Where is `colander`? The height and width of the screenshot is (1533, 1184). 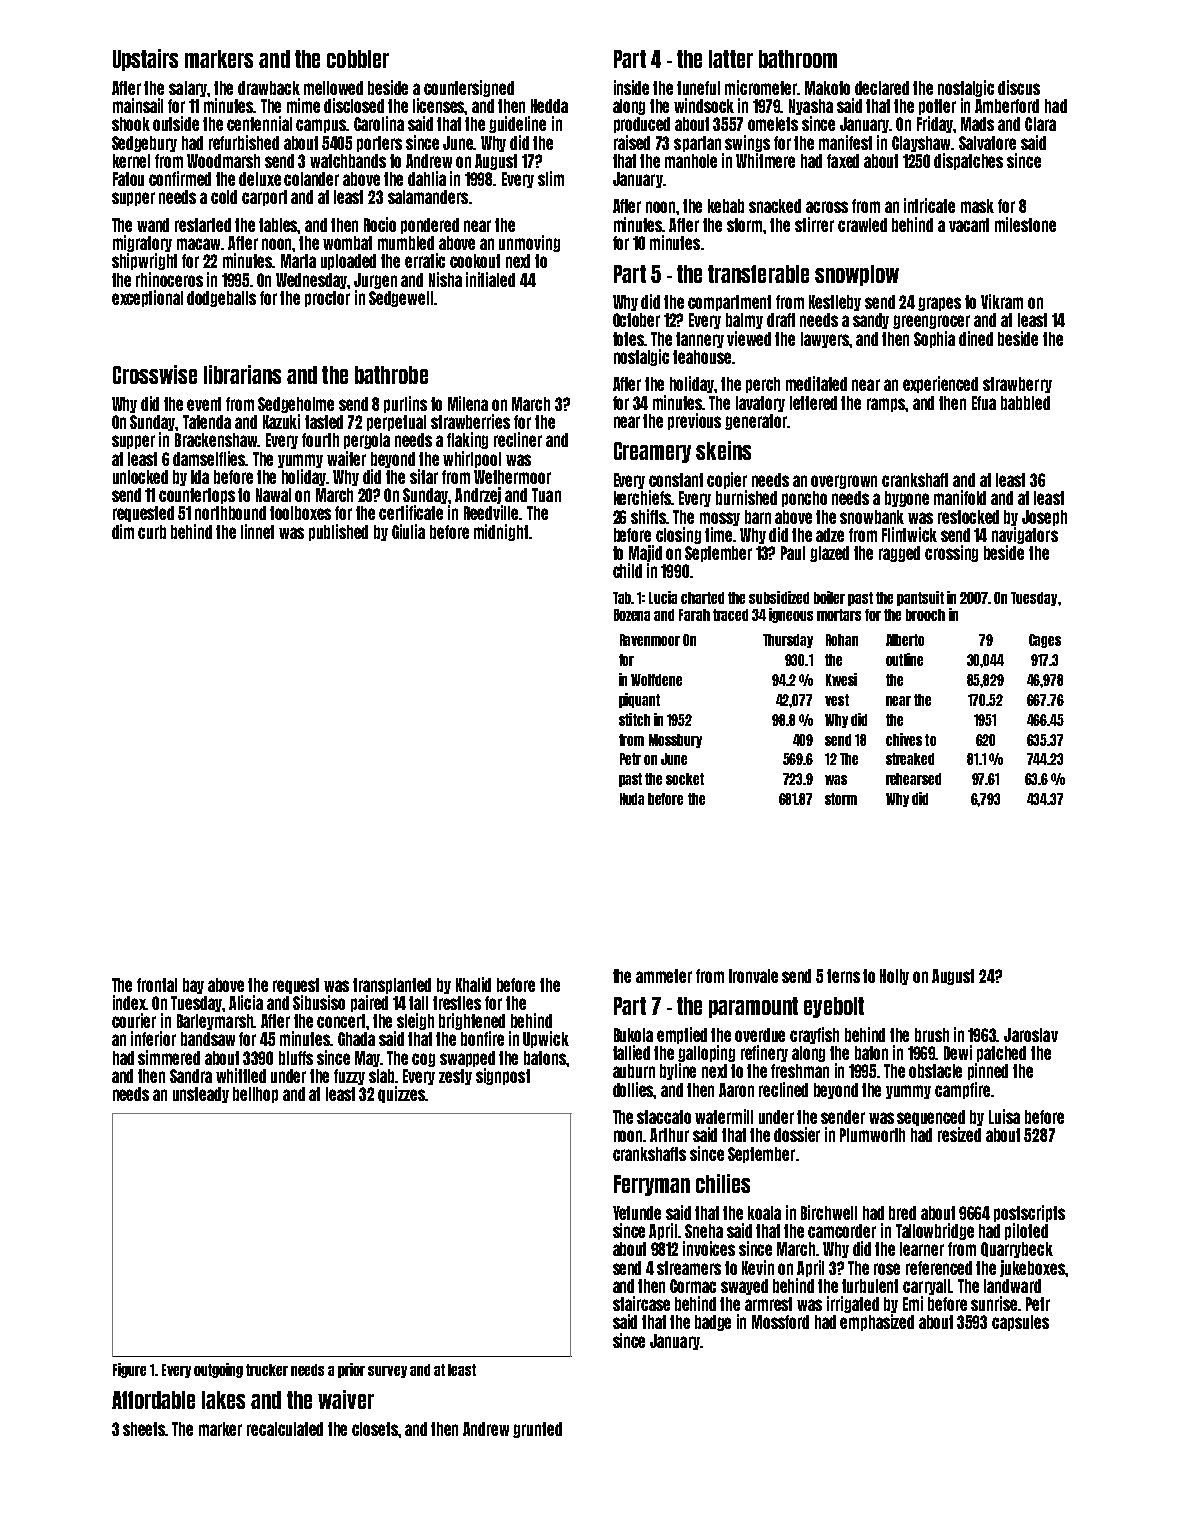
colander is located at coordinates (311, 179).
